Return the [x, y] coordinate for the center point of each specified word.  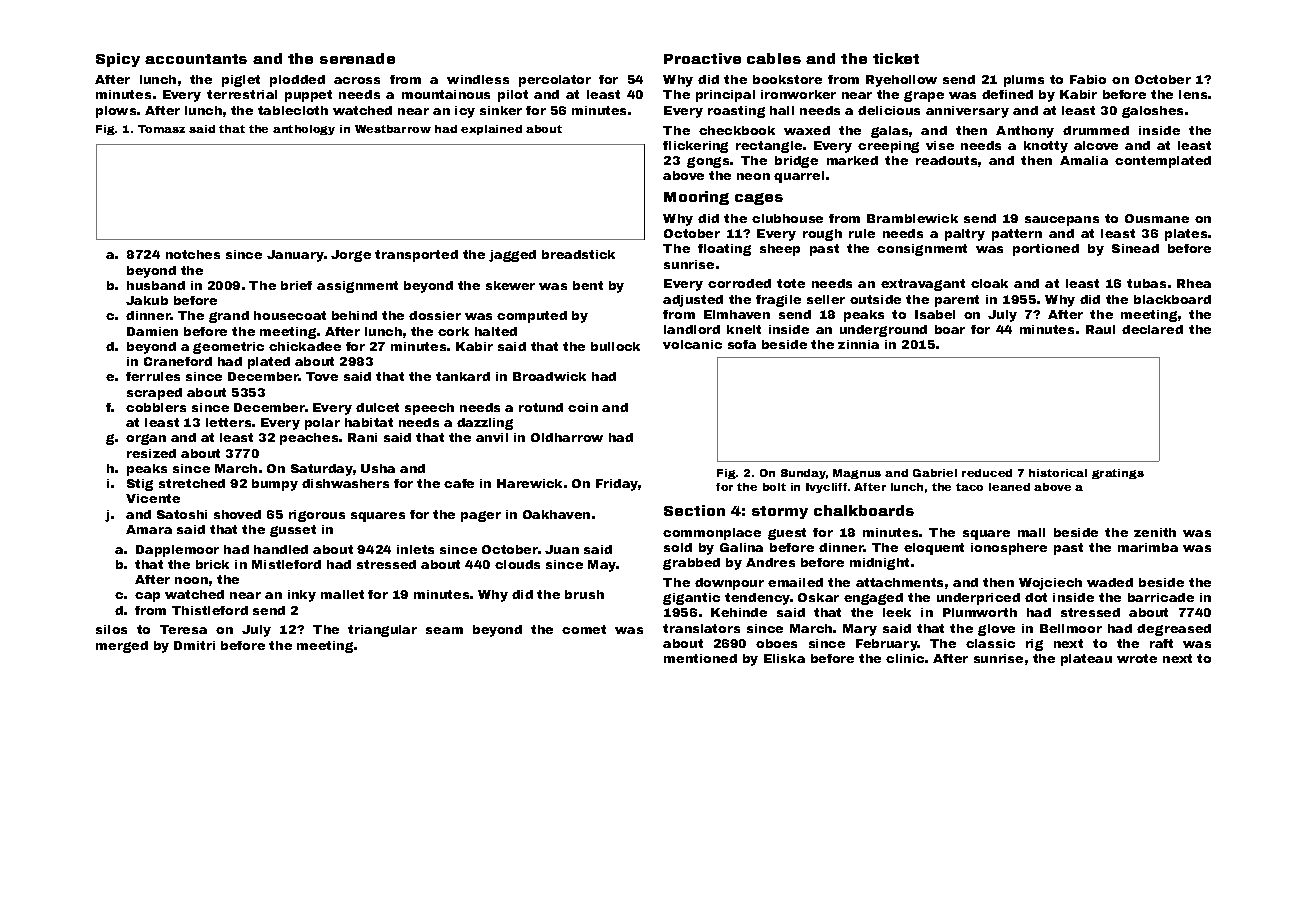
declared [1152, 329]
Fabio [1088, 79]
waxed [807, 130]
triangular [382, 631]
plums [1024, 81]
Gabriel [935, 473]
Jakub [147, 300]
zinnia [858, 344]
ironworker [798, 94]
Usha [378, 468]
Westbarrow [393, 129]
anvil [492, 437]
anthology [304, 130]
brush [584, 594]
